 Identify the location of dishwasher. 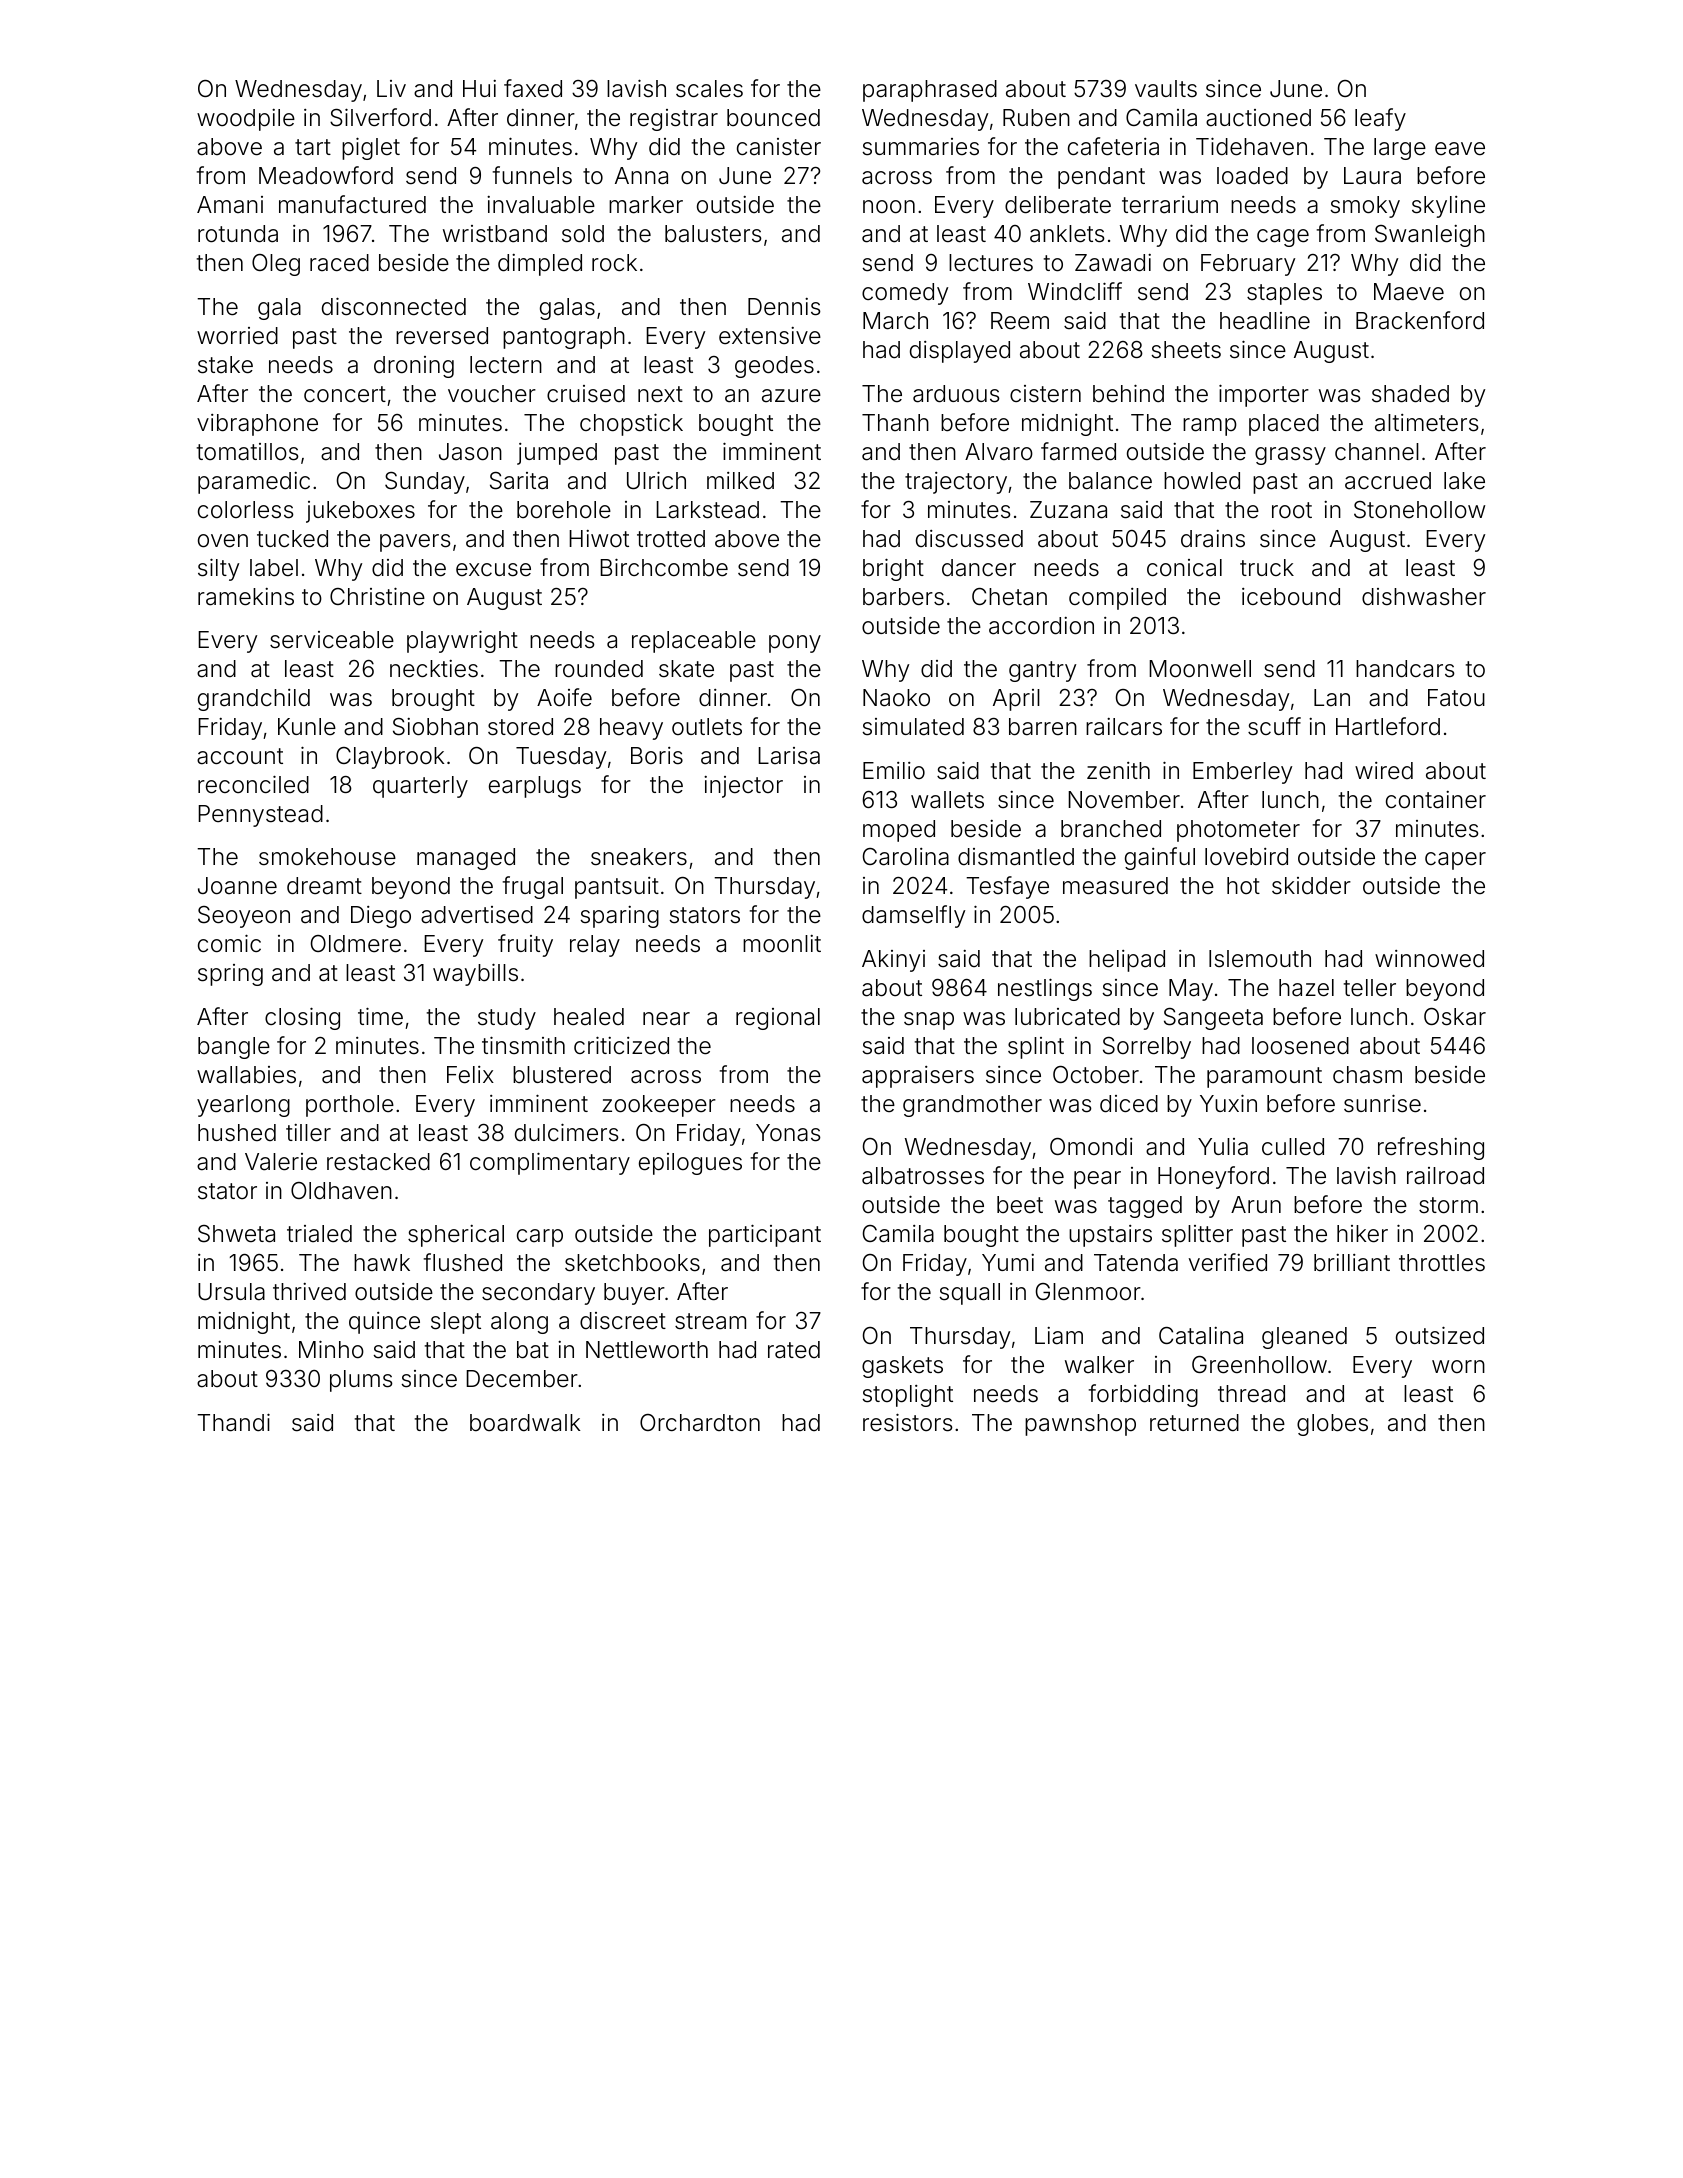
(1424, 597).
